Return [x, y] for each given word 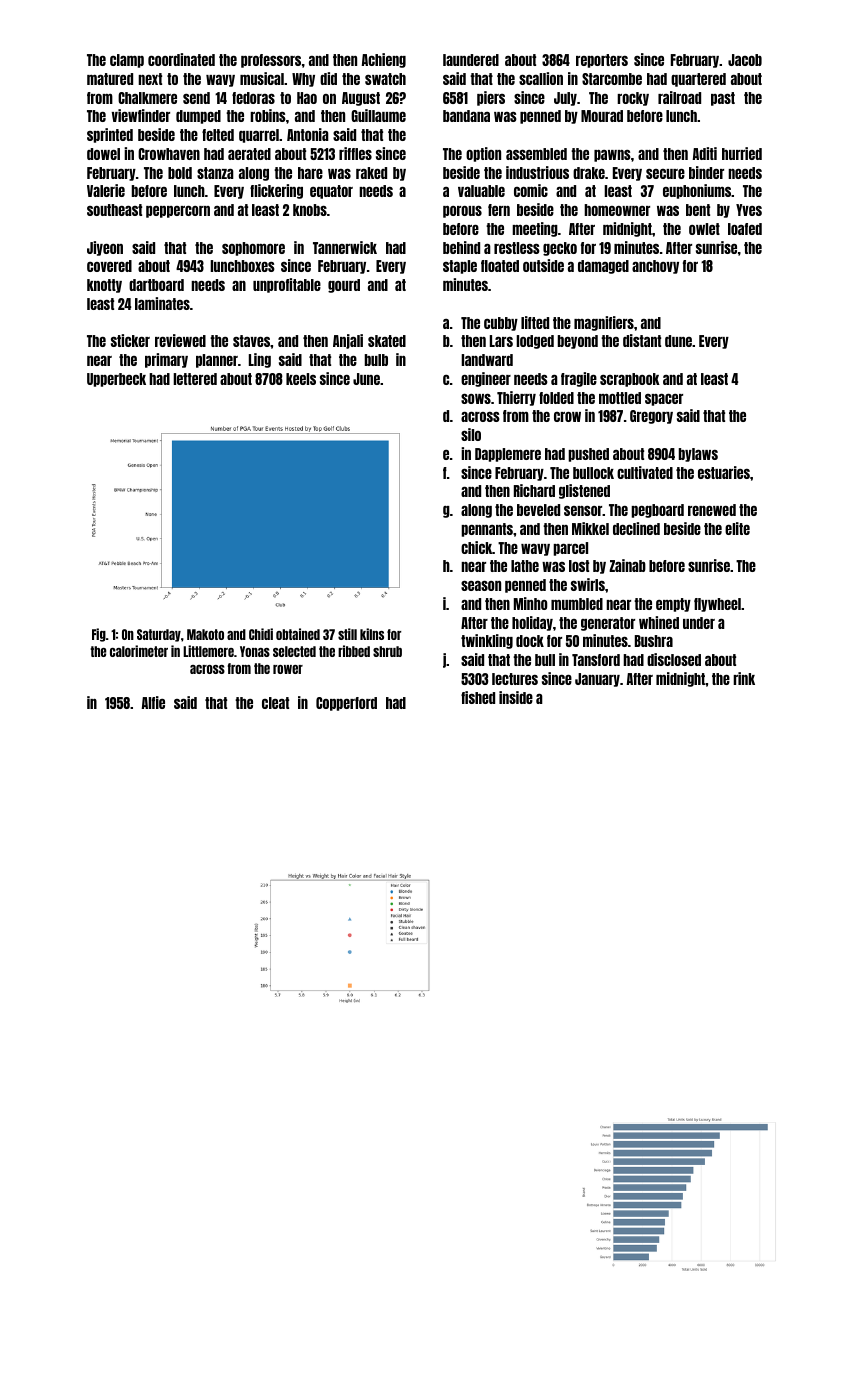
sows [476, 398]
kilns [372, 634]
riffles [355, 153]
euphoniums [697, 191]
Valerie [106, 190]
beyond [578, 342]
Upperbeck [116, 380]
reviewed [180, 340]
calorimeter [139, 651]
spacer [664, 399]
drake [589, 173]
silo [471, 434]
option [483, 154]
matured [110, 79]
